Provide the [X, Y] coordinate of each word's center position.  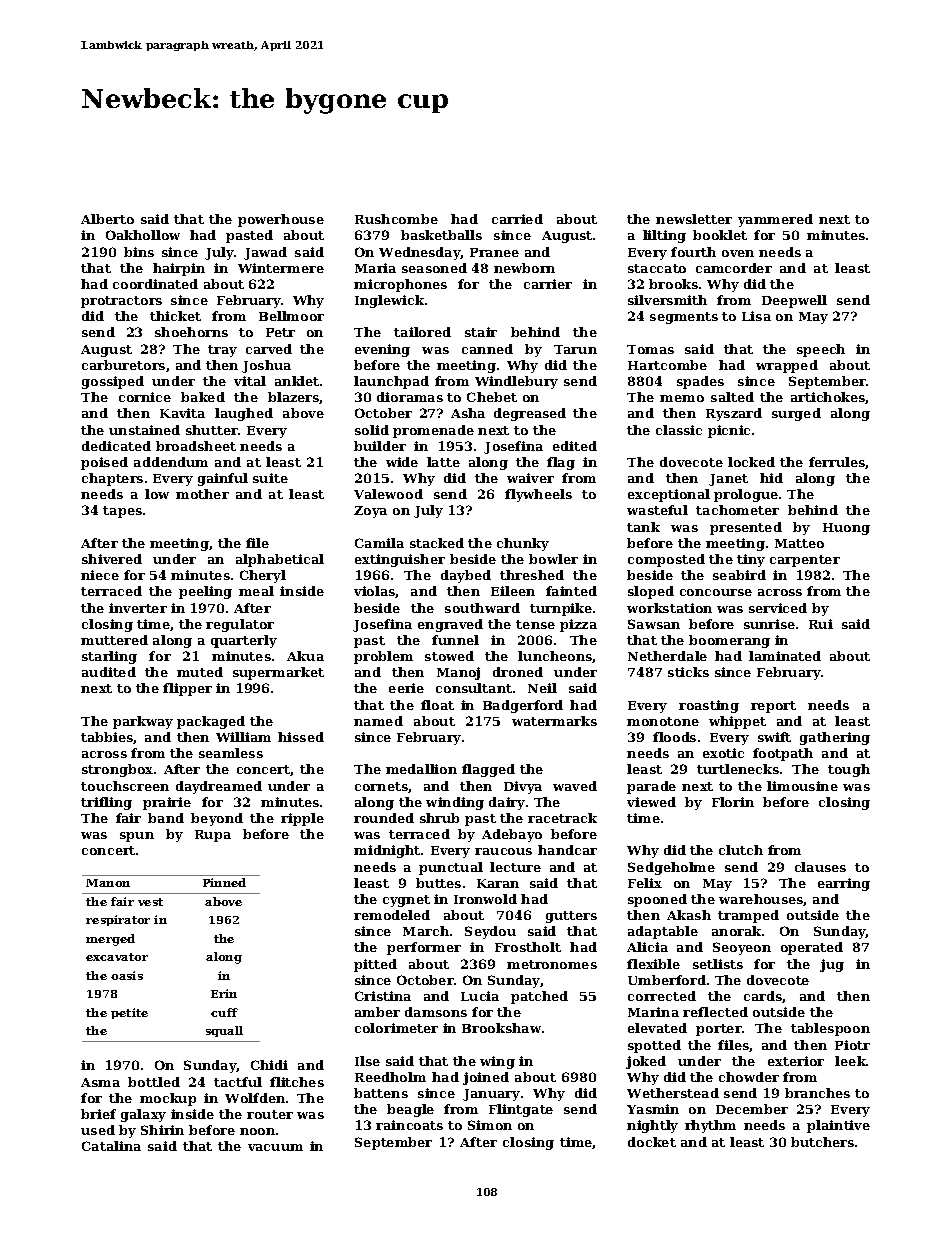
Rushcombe [396, 219]
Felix [645, 883]
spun [137, 837]
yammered [775, 220]
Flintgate [521, 1110]
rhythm [710, 1126]
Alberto [107, 219]
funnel [455, 640]
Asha [468, 413]
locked [751, 462]
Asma [100, 1082]
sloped [651, 592]
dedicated [116, 446]
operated [812, 948]
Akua [305, 656]
